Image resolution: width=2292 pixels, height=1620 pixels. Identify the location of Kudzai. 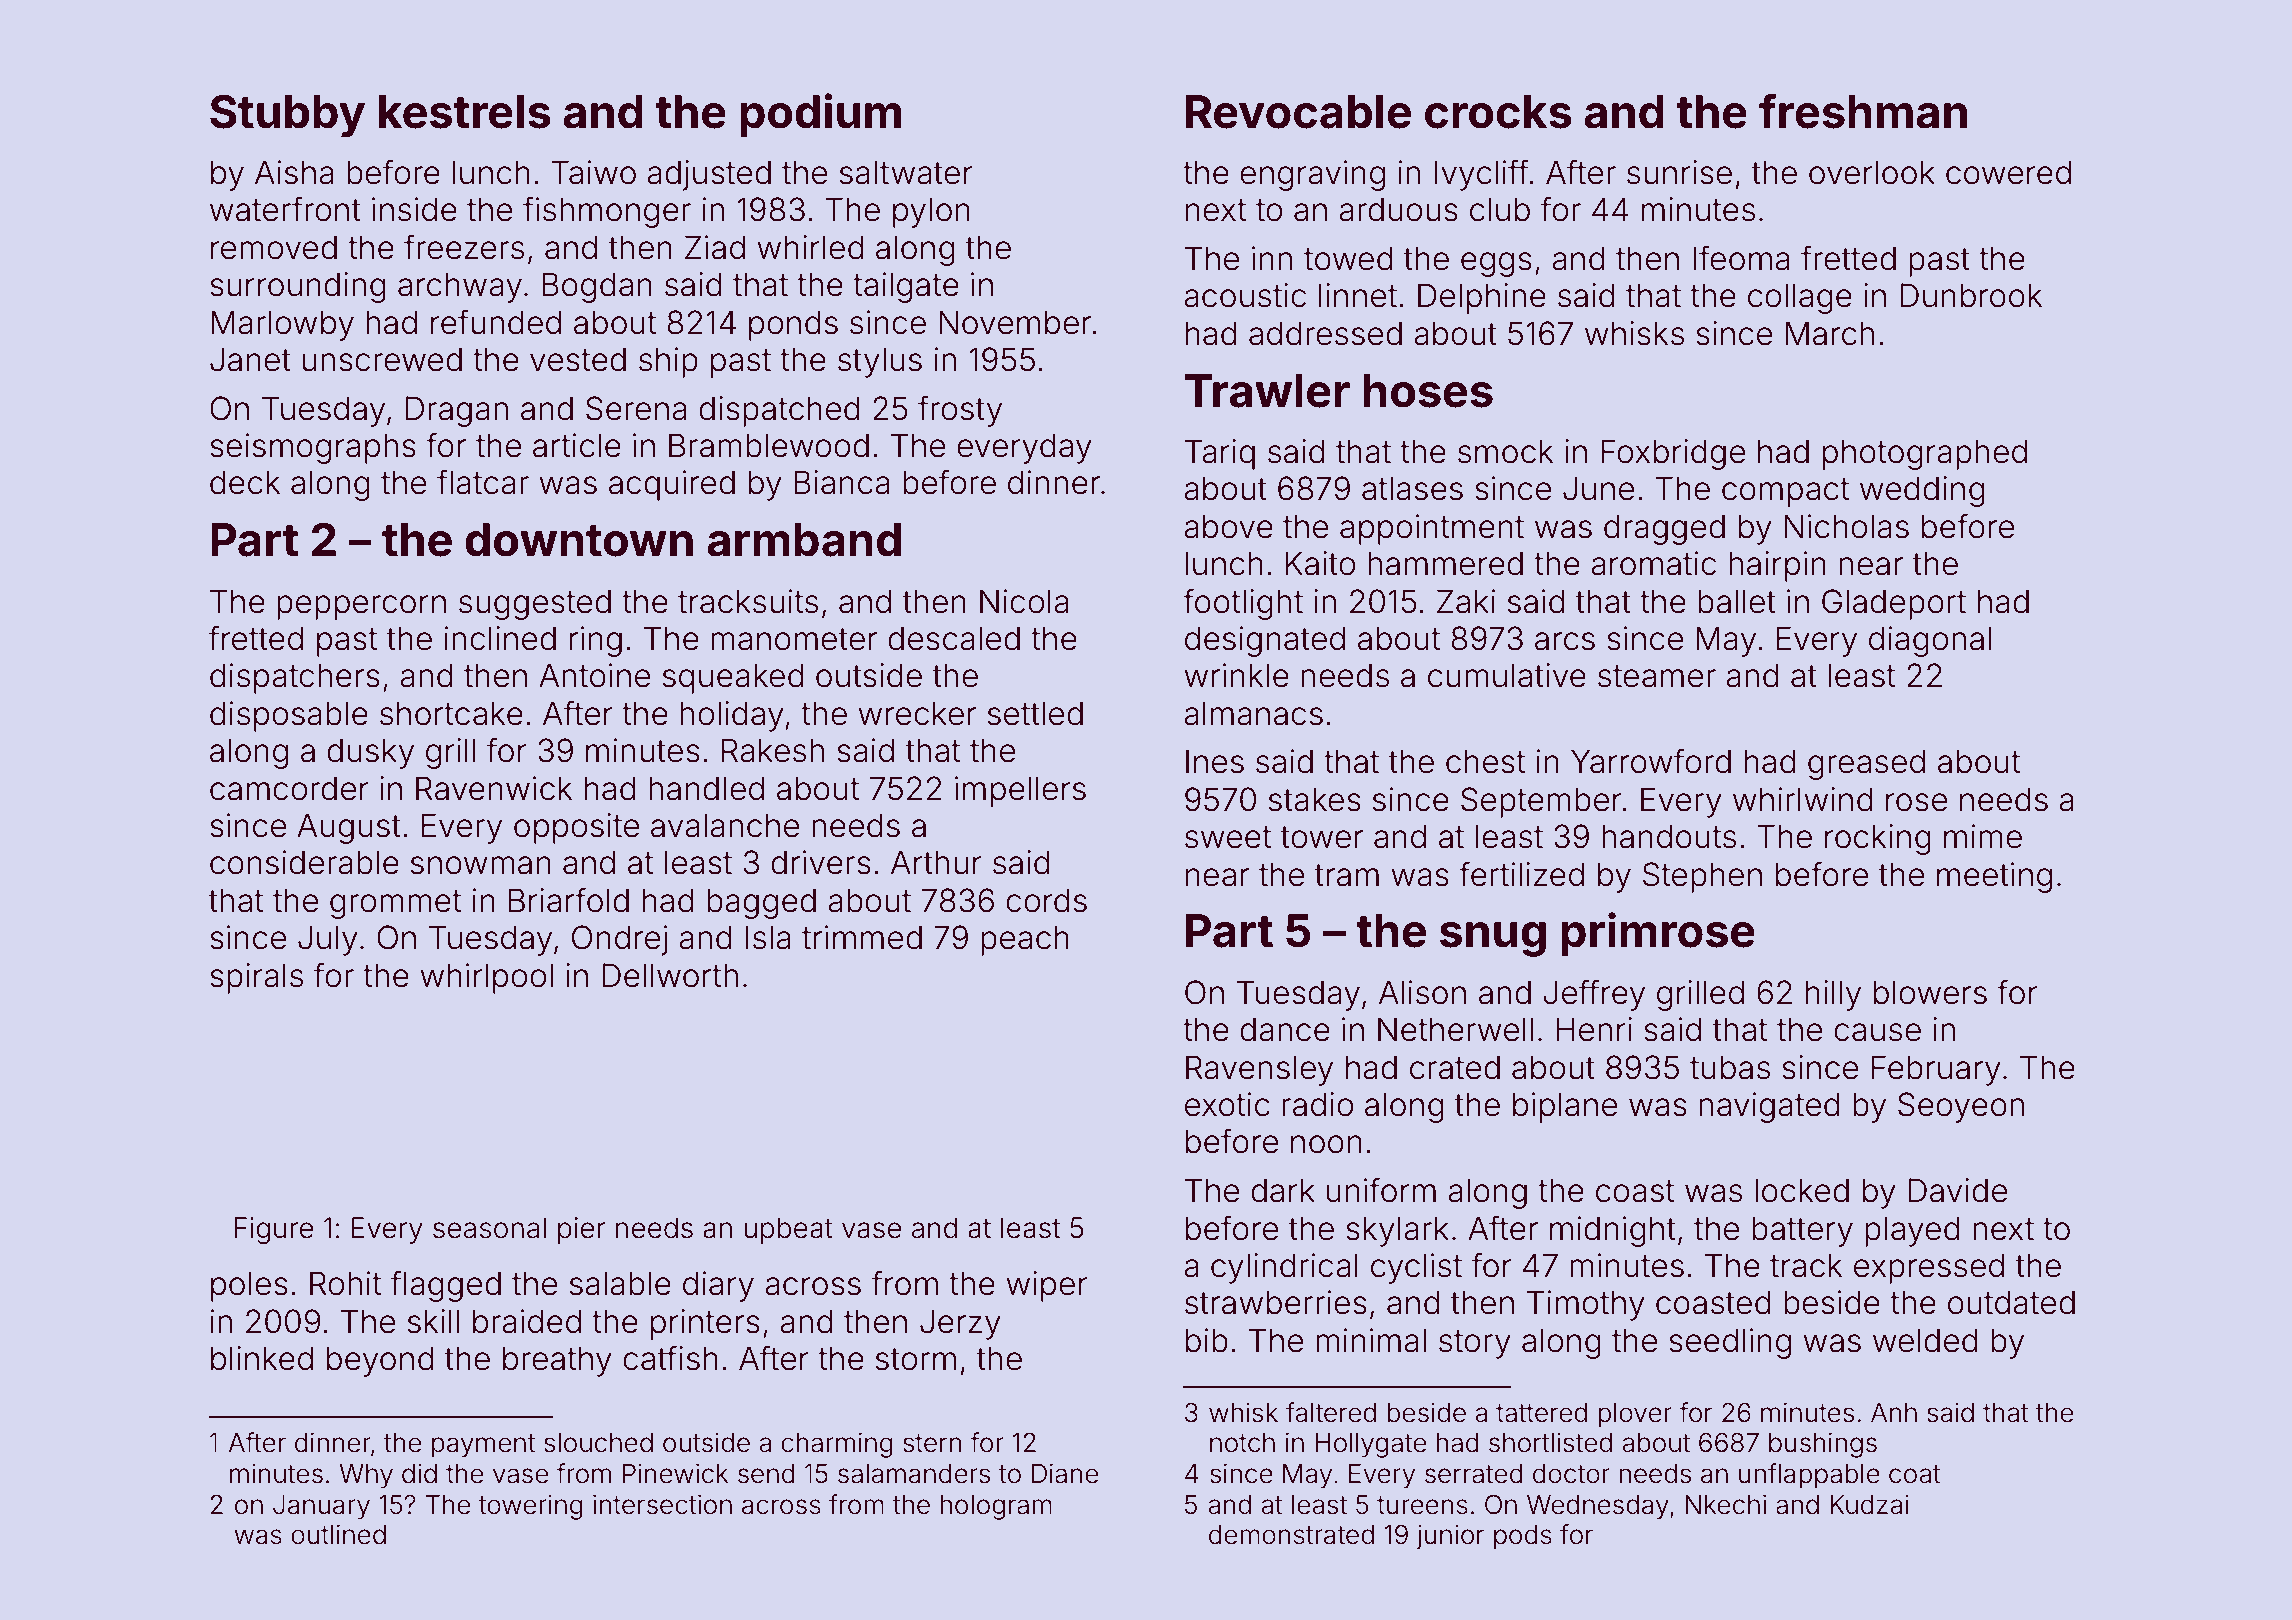
(1869, 1504).
